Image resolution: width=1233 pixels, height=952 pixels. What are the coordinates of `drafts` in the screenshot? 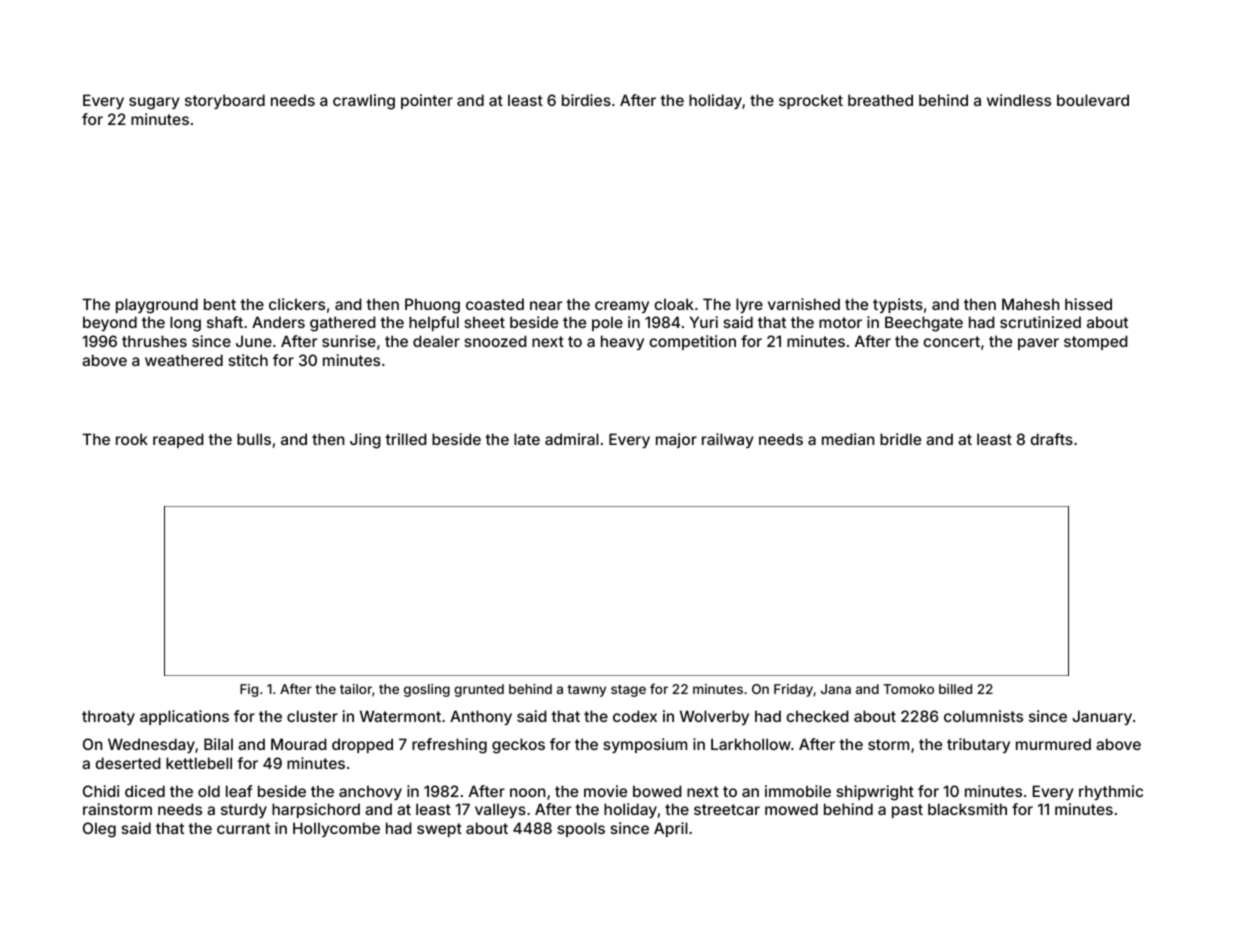 It's located at (1051, 439).
